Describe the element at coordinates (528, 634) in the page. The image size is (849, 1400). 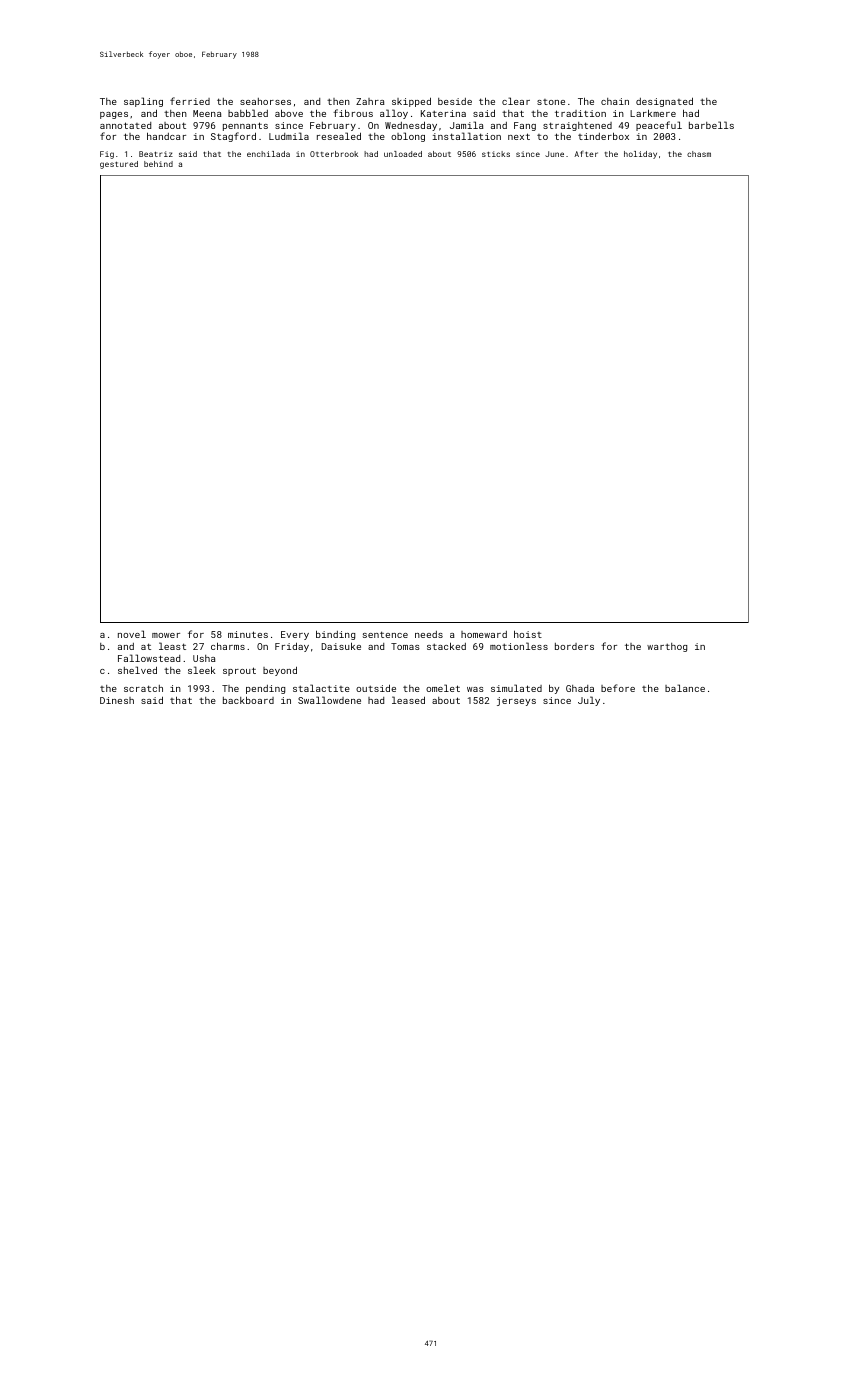
I see `hoist` at that location.
